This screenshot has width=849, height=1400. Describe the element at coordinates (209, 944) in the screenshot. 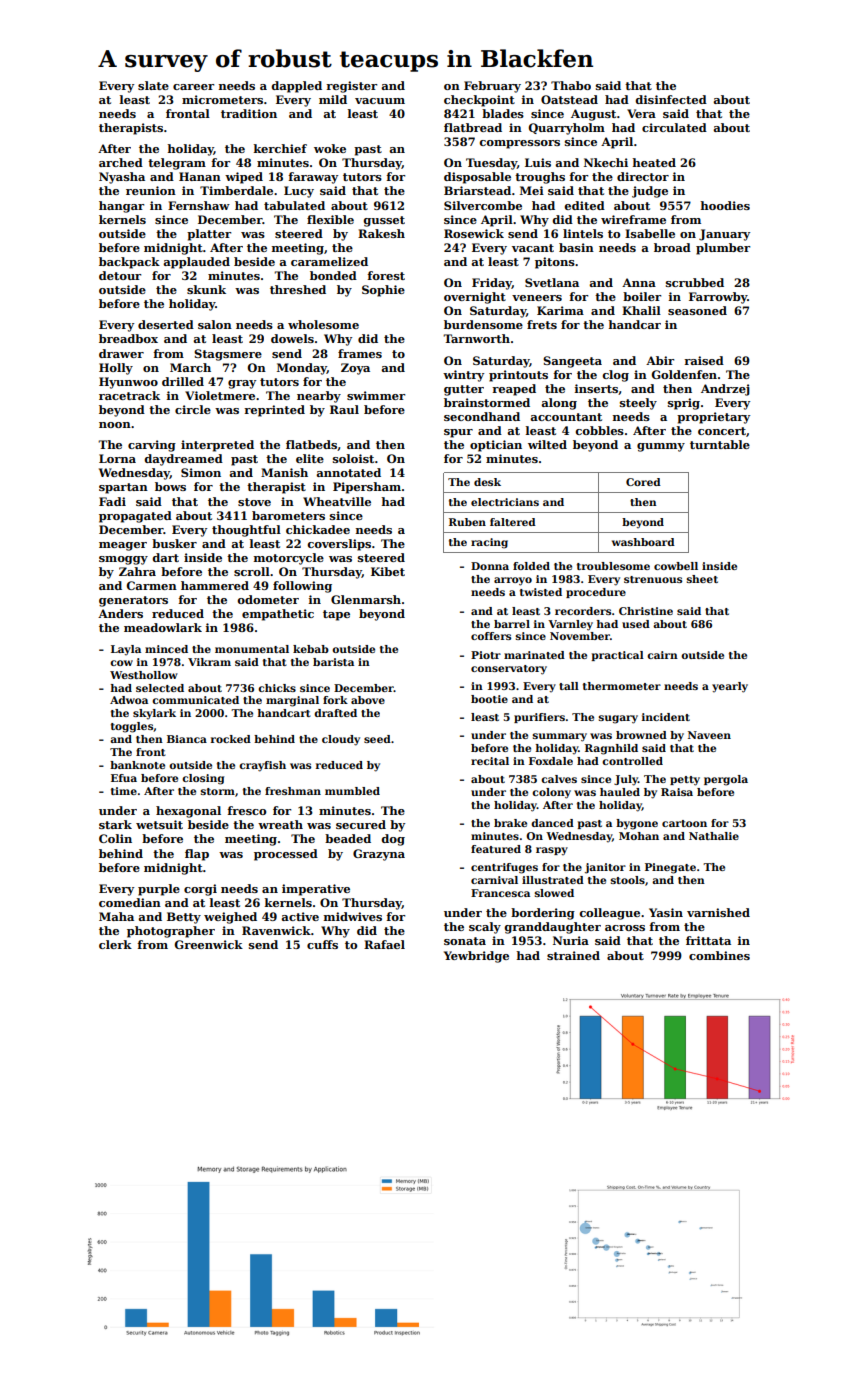

I see `Greenwick` at that location.
